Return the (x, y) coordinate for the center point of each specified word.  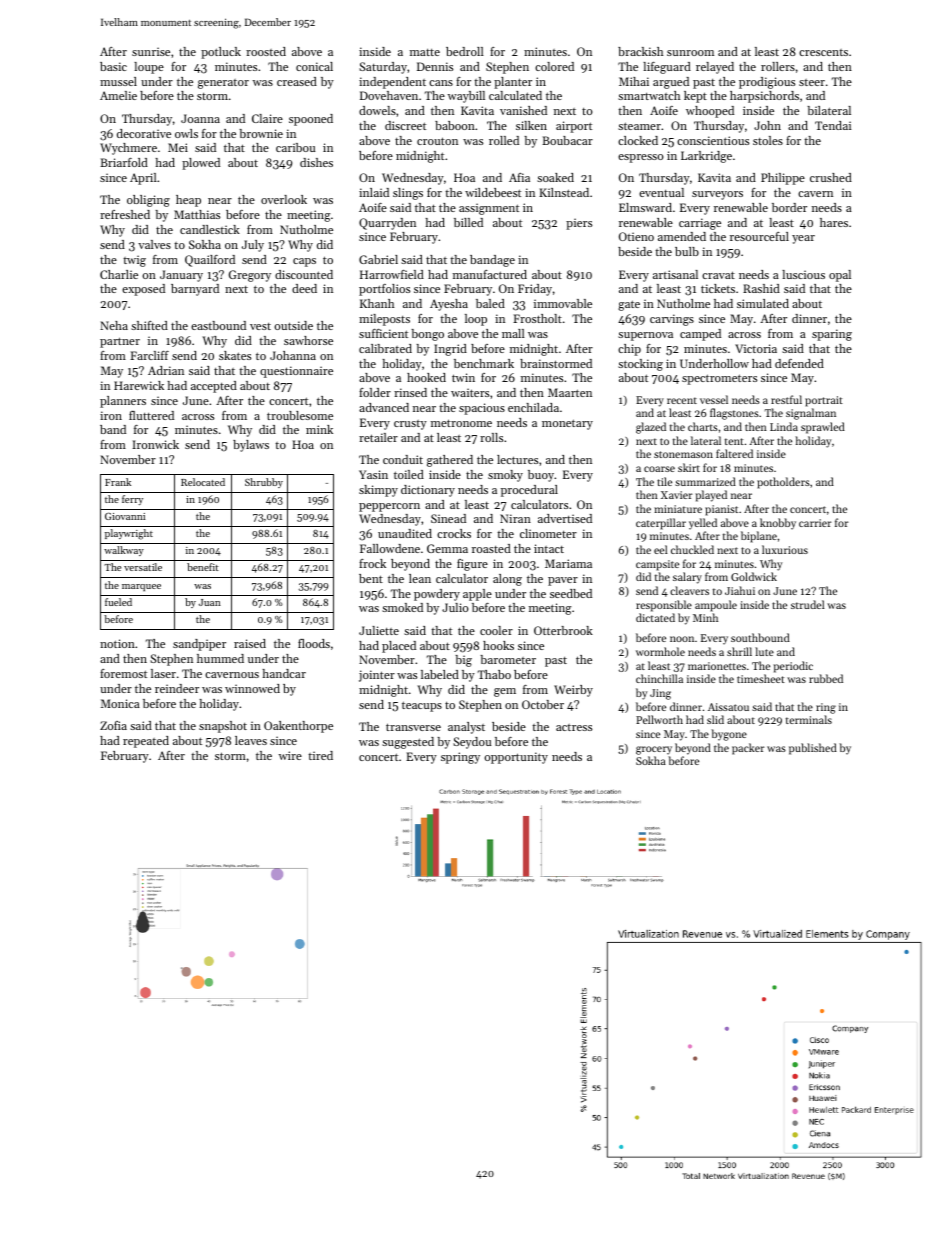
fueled (118, 602)
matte (425, 52)
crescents (823, 52)
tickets (718, 288)
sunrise (151, 51)
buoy (541, 476)
